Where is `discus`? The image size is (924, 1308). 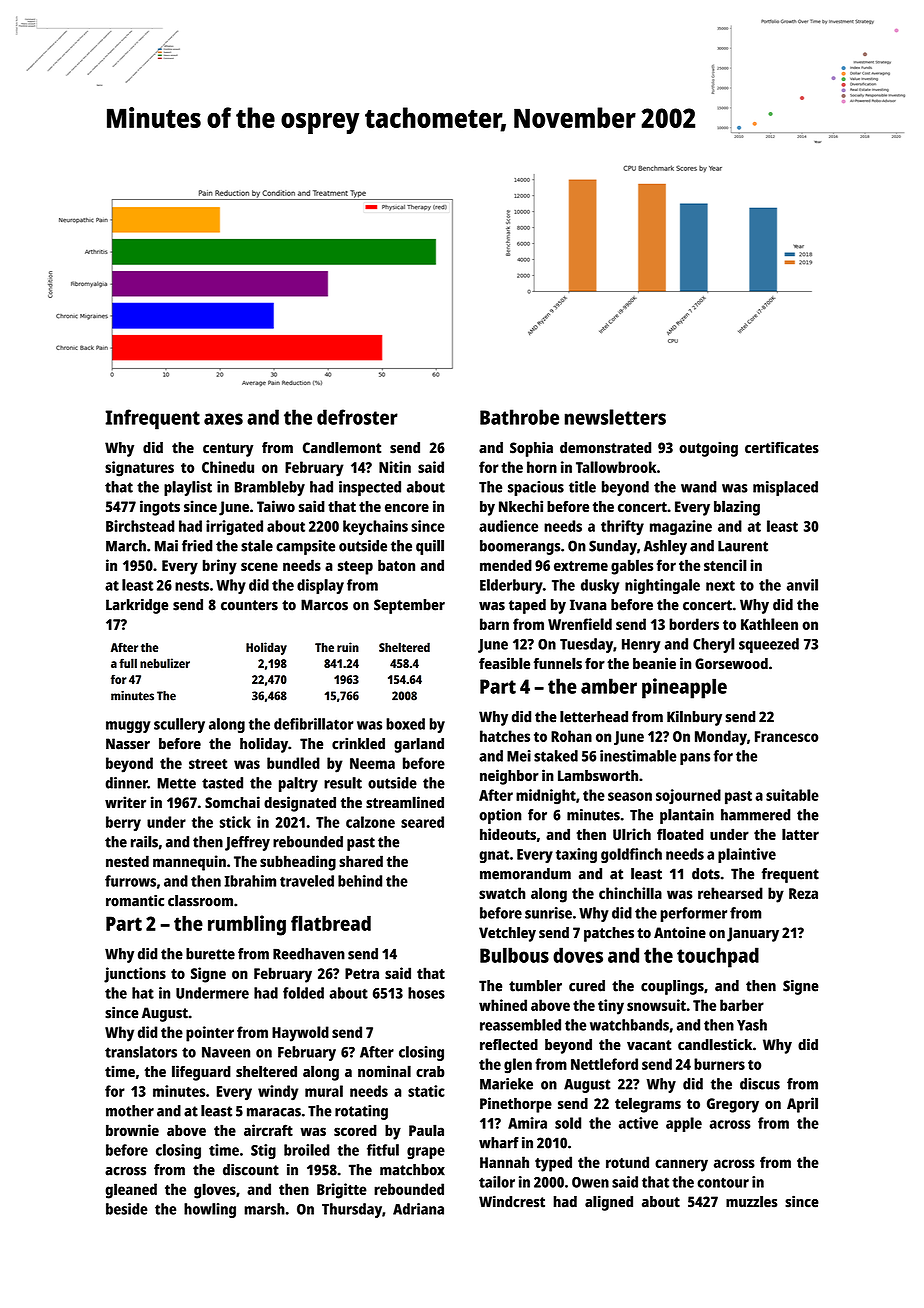 discus is located at coordinates (760, 1084).
